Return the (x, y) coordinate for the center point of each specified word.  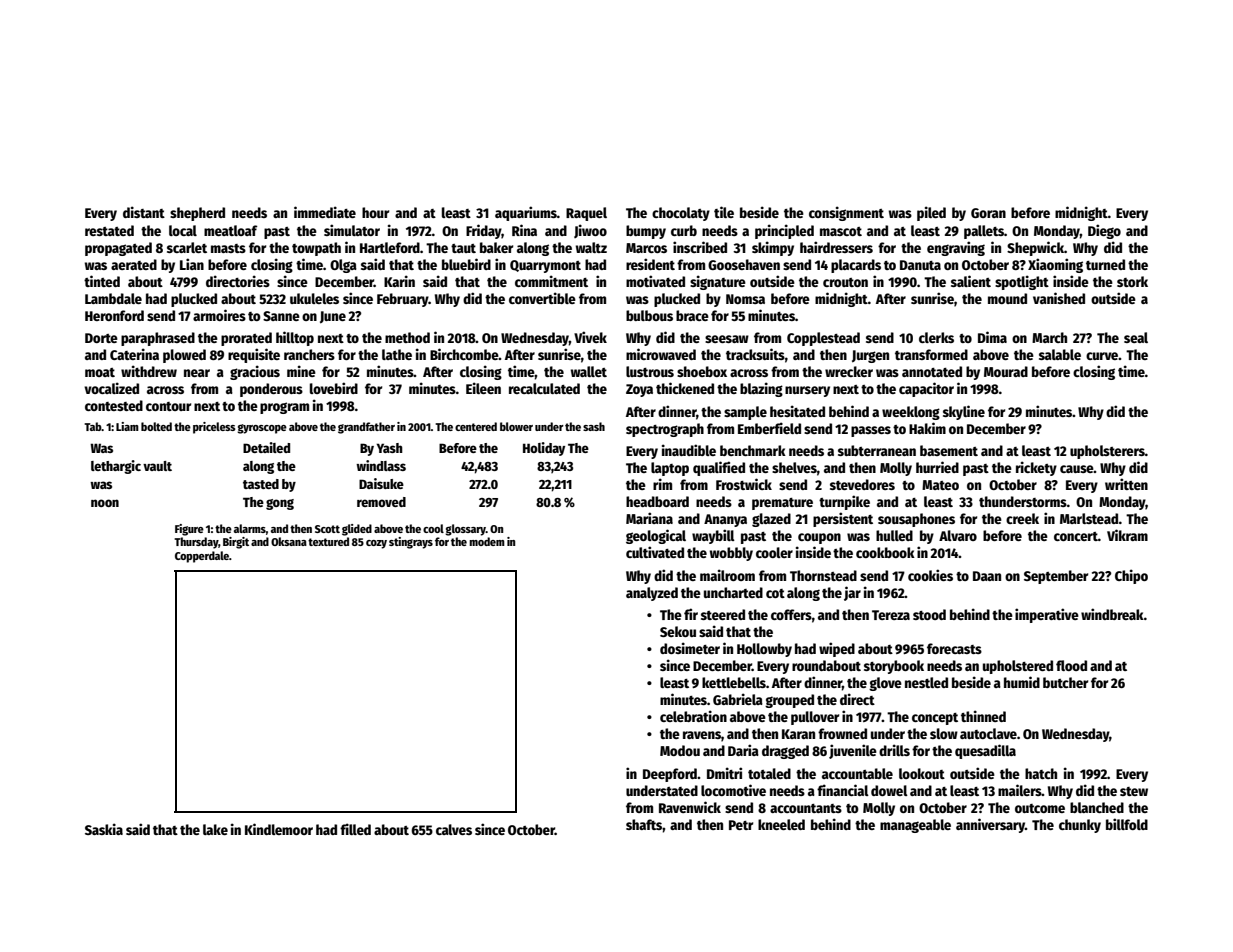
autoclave (988, 733)
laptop (670, 469)
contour (168, 406)
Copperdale (202, 557)
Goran (988, 213)
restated (109, 230)
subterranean (877, 450)
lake (215, 829)
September (1056, 577)
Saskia (104, 829)
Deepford (670, 775)
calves (454, 829)
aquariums (526, 213)
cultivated (655, 552)
